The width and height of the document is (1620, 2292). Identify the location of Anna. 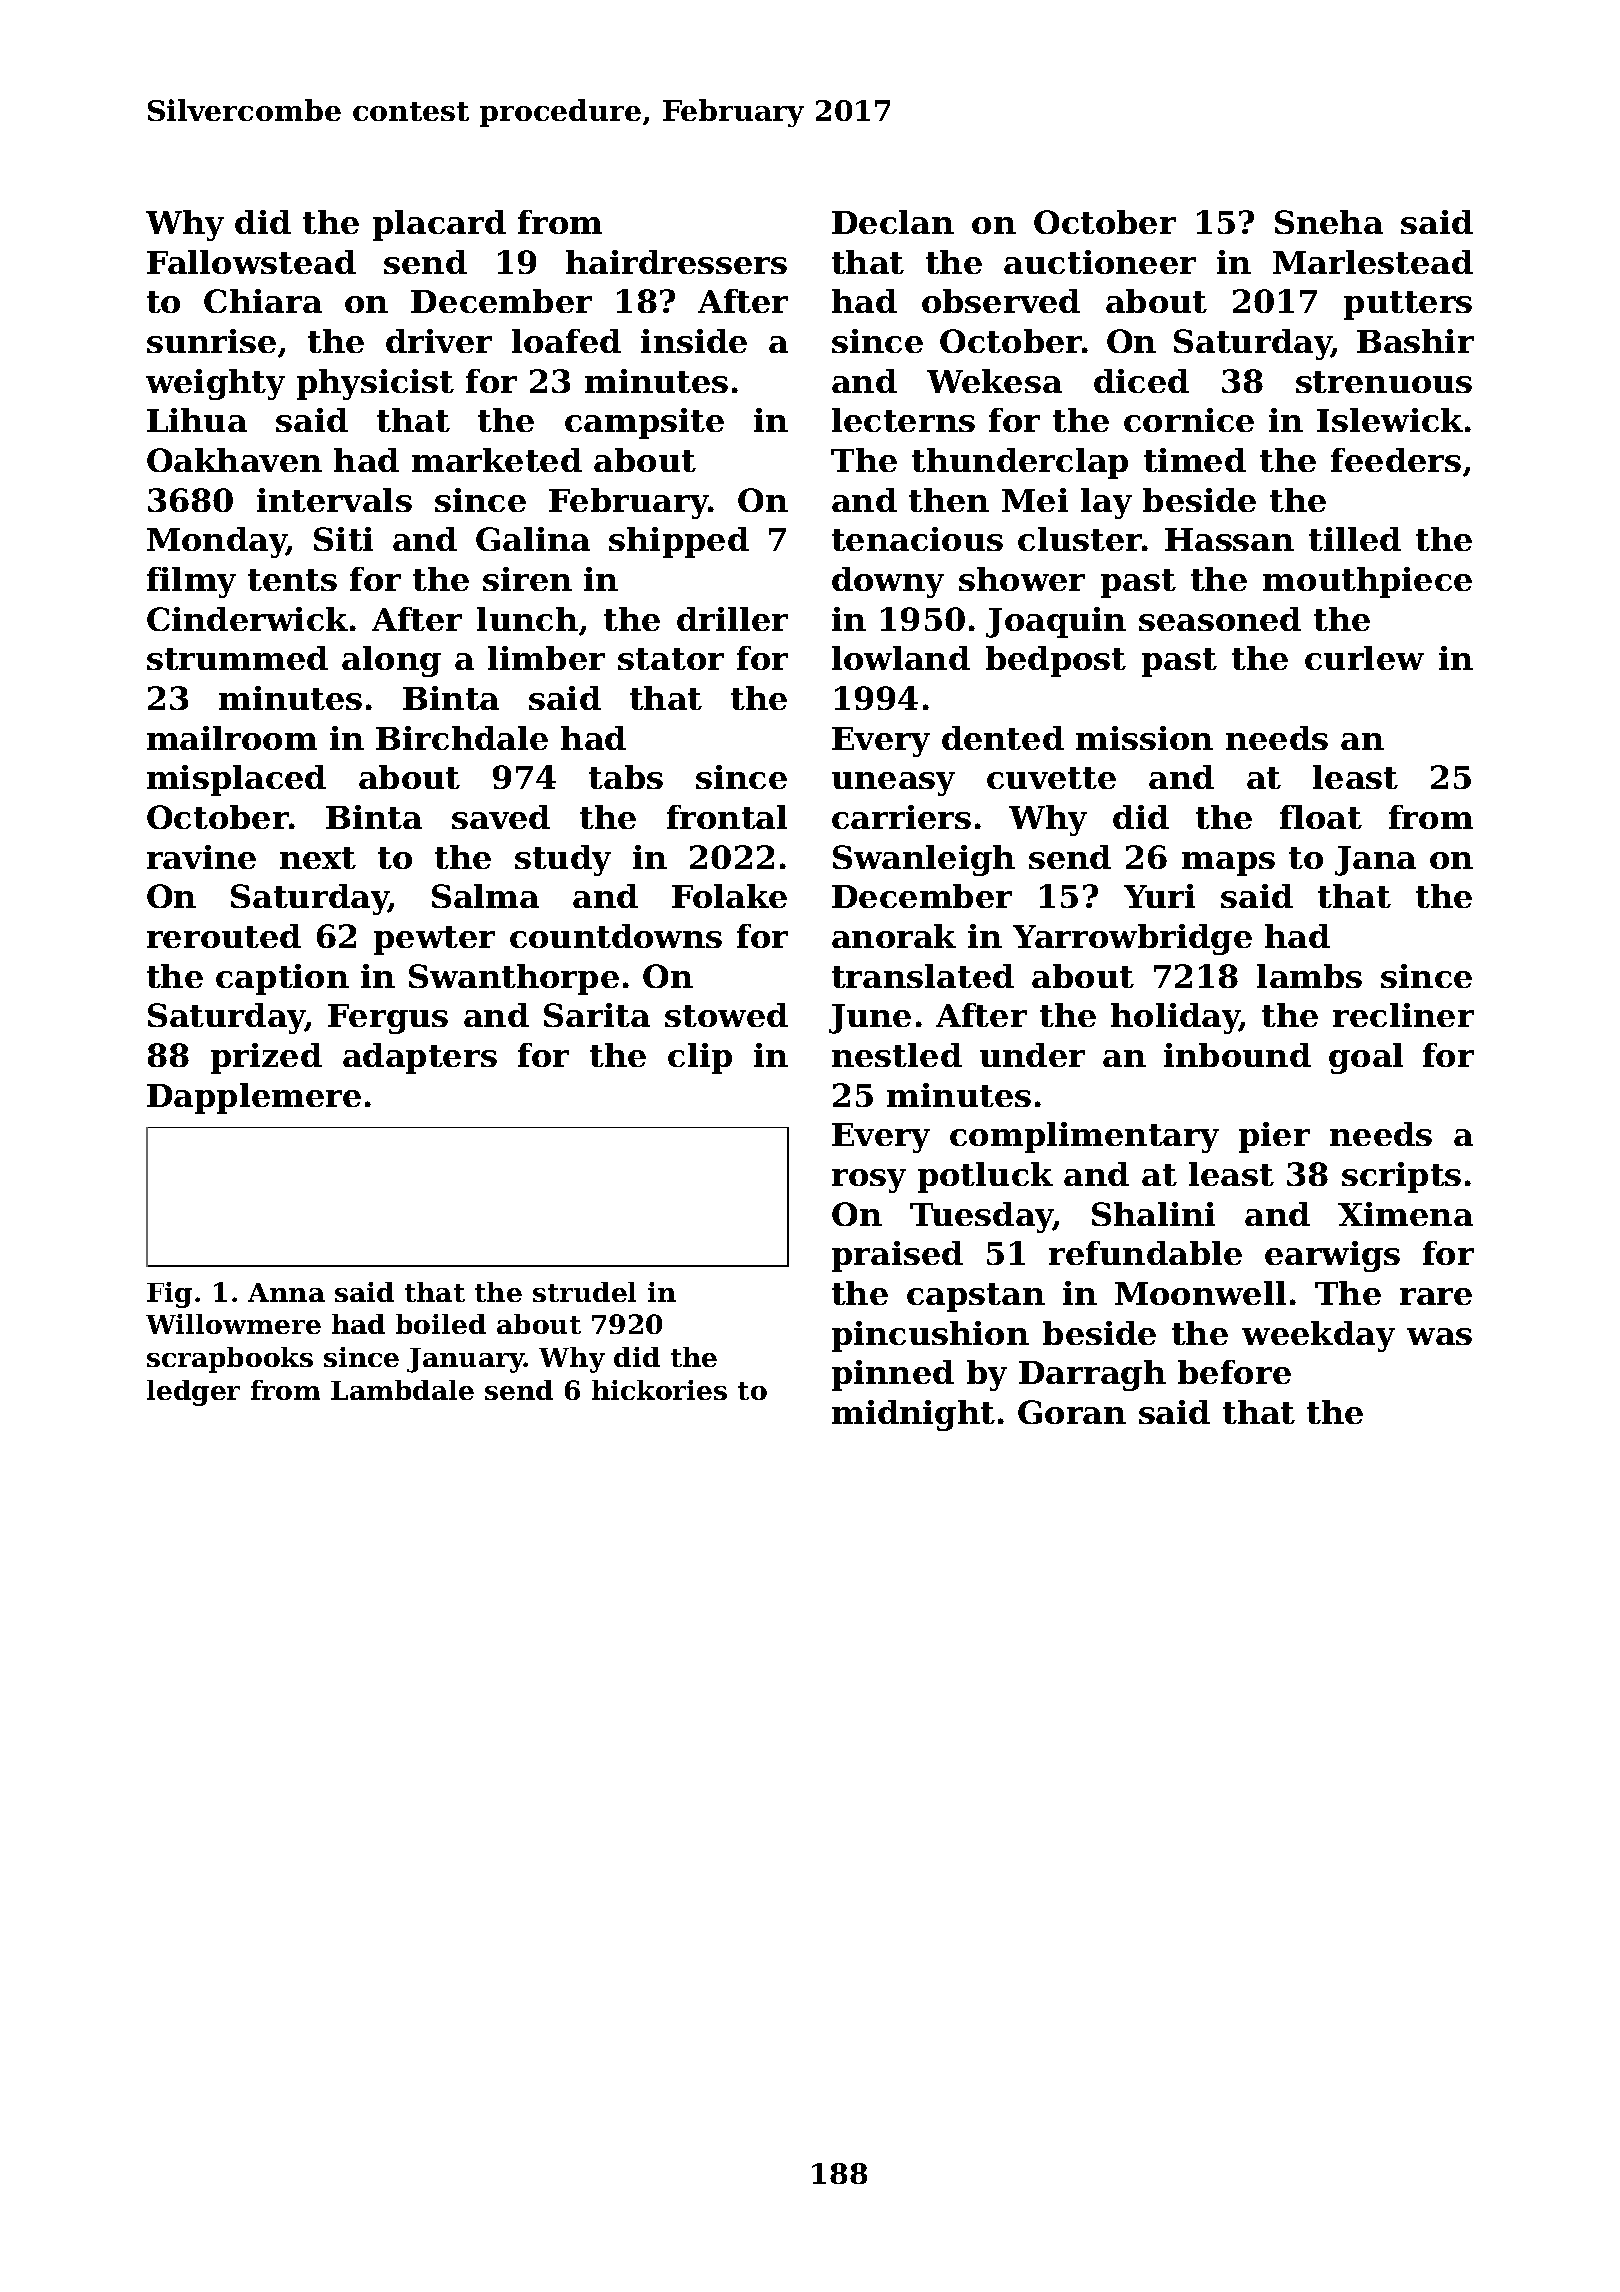
(286, 1292).
